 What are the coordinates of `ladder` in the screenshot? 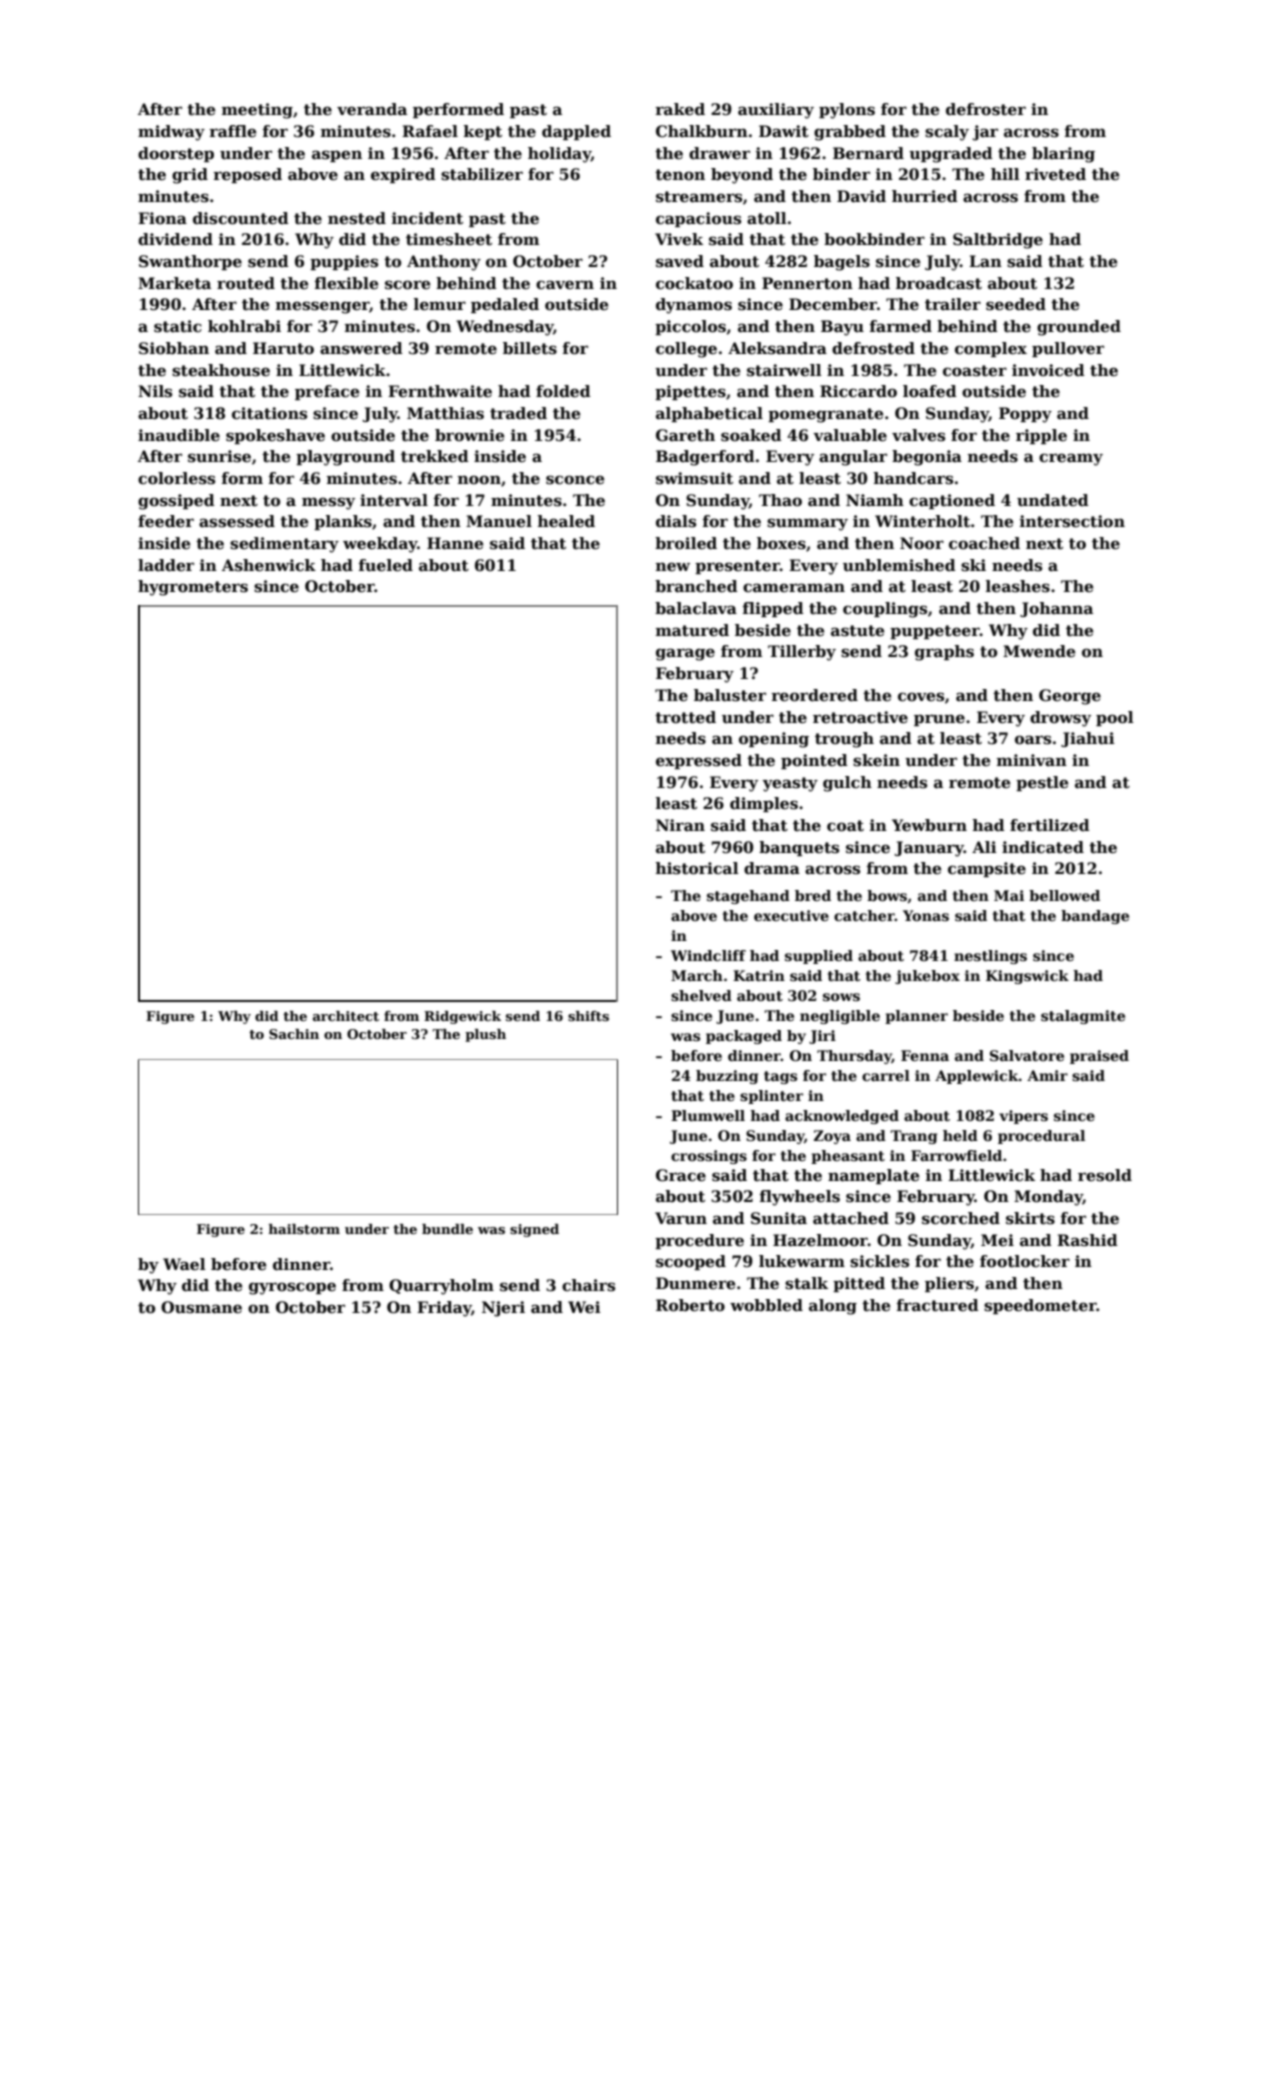 It's located at (166, 565).
